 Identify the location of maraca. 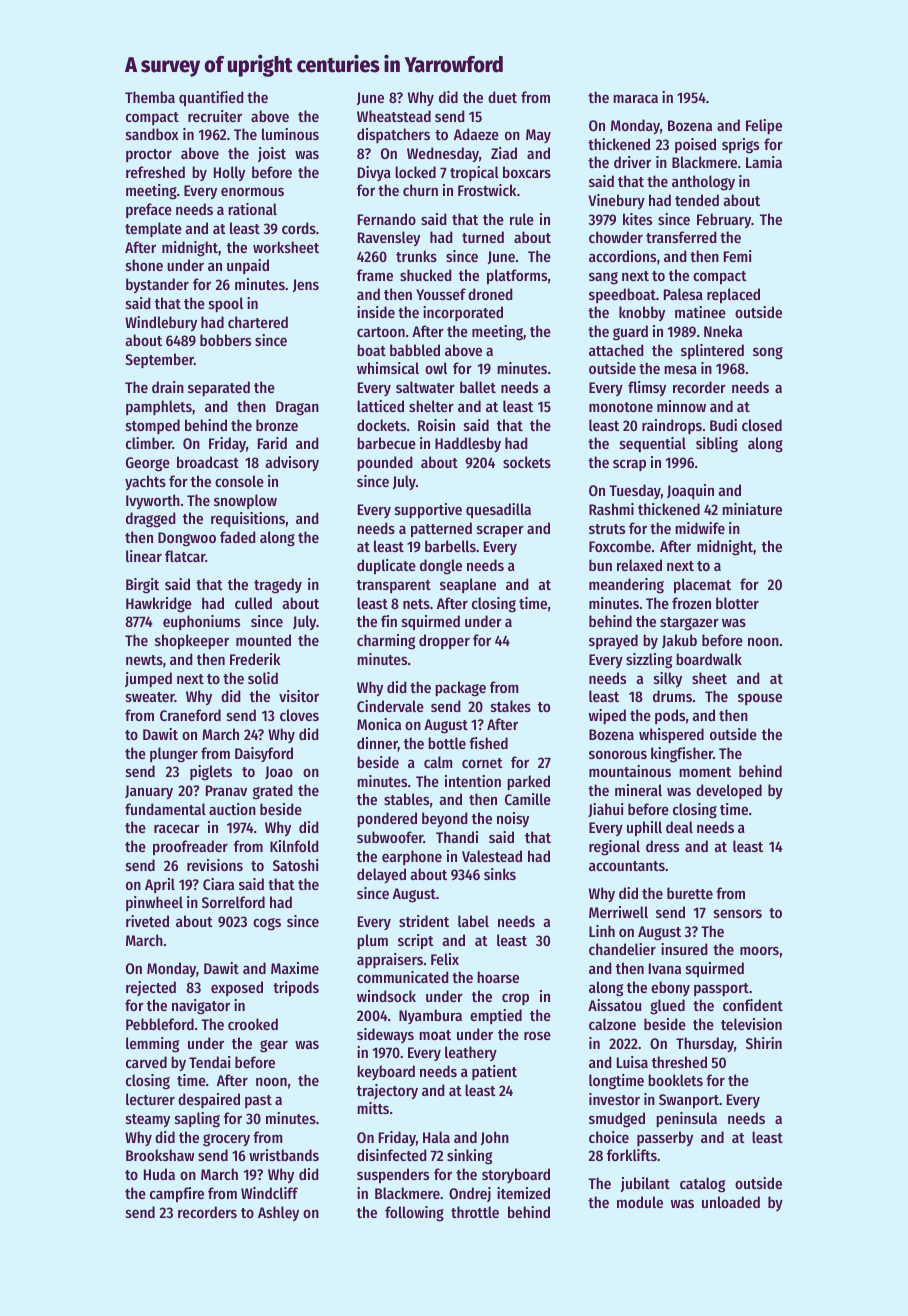
(635, 99).
